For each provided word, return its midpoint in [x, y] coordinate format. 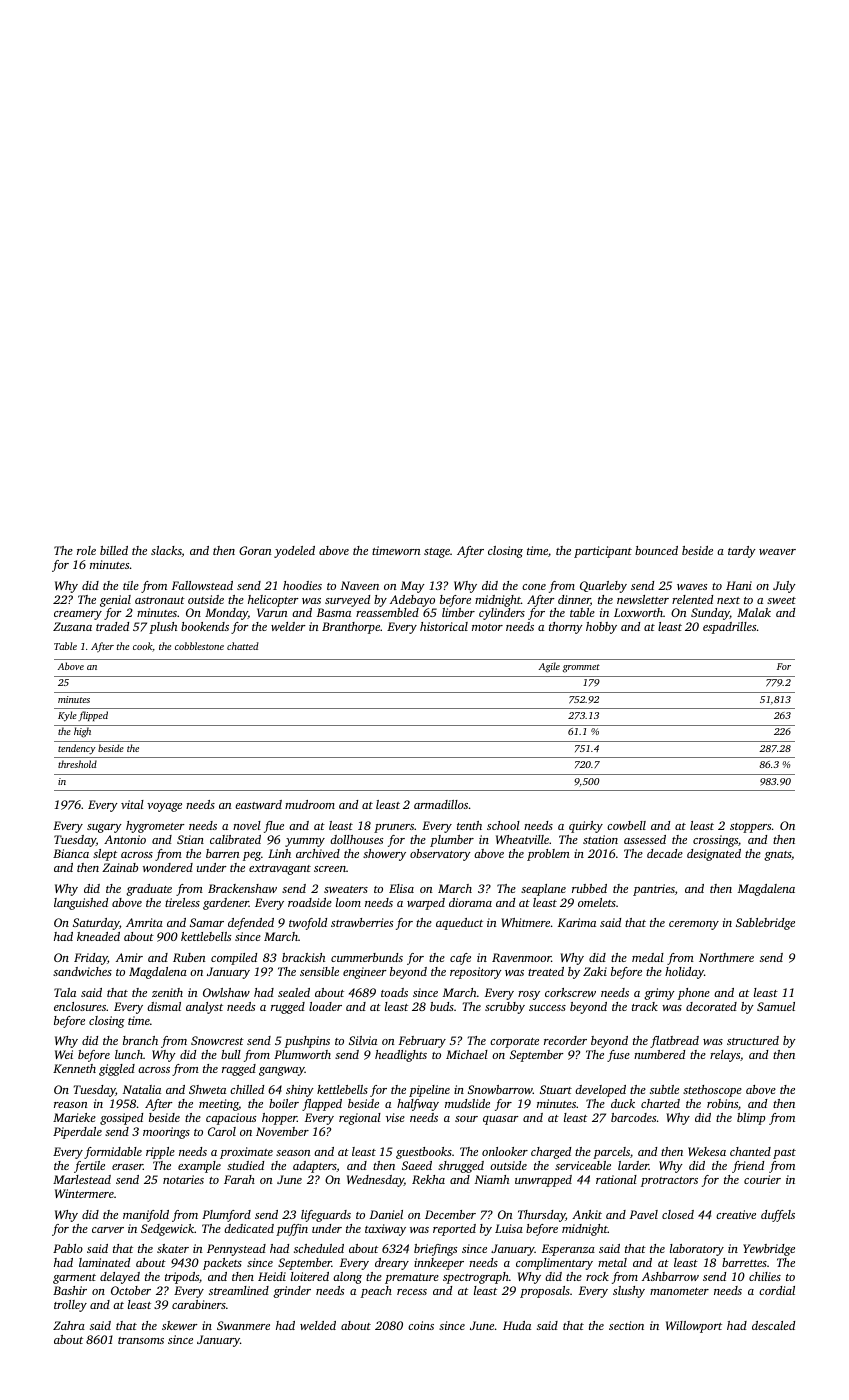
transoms [141, 1340]
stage [437, 553]
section [626, 1325]
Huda [517, 1325]
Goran [255, 550]
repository [476, 973]
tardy [742, 552]
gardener [226, 904]
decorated [711, 1006]
